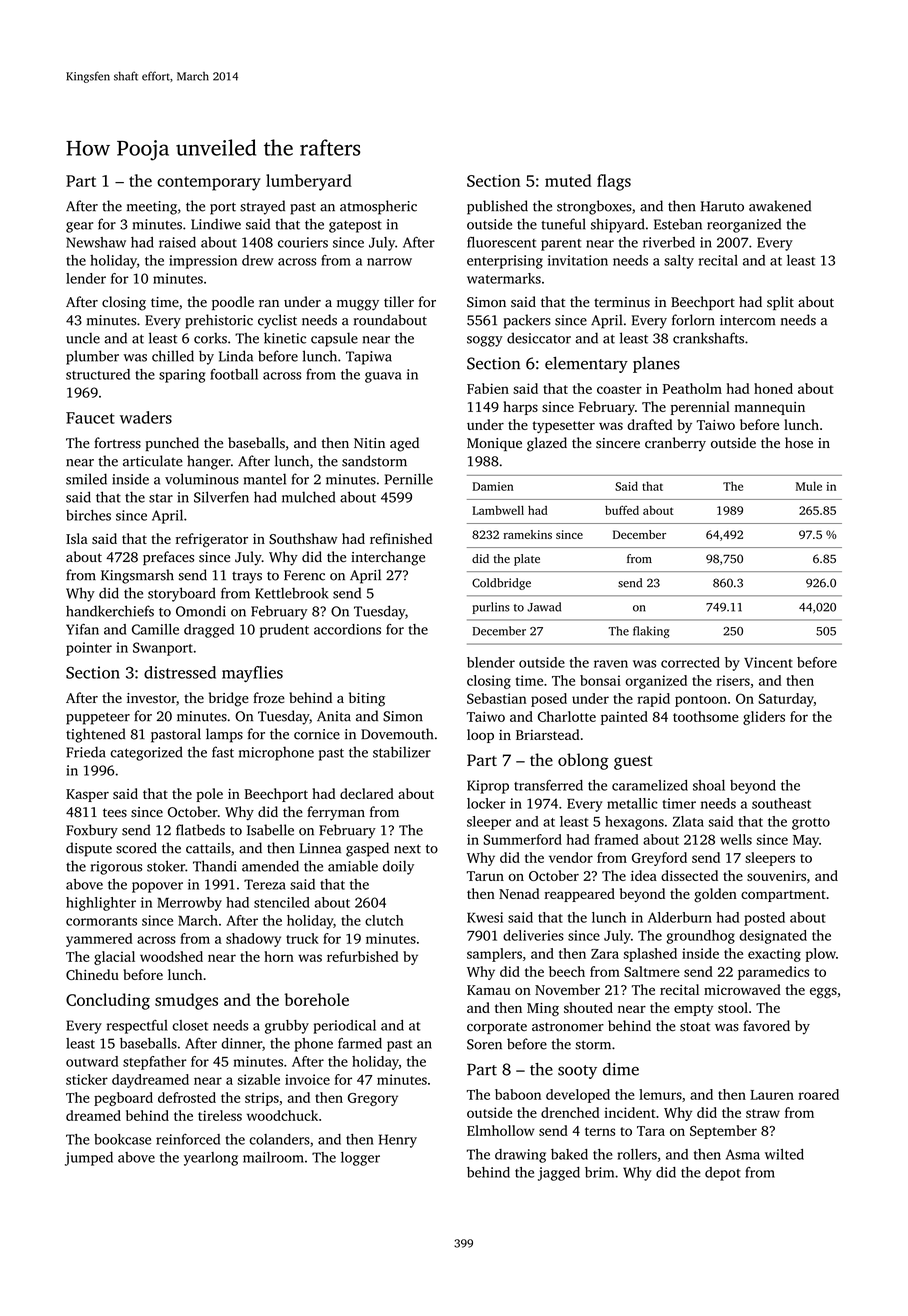  Describe the element at coordinates (780, 206) in the document. I see `awakened` at that location.
